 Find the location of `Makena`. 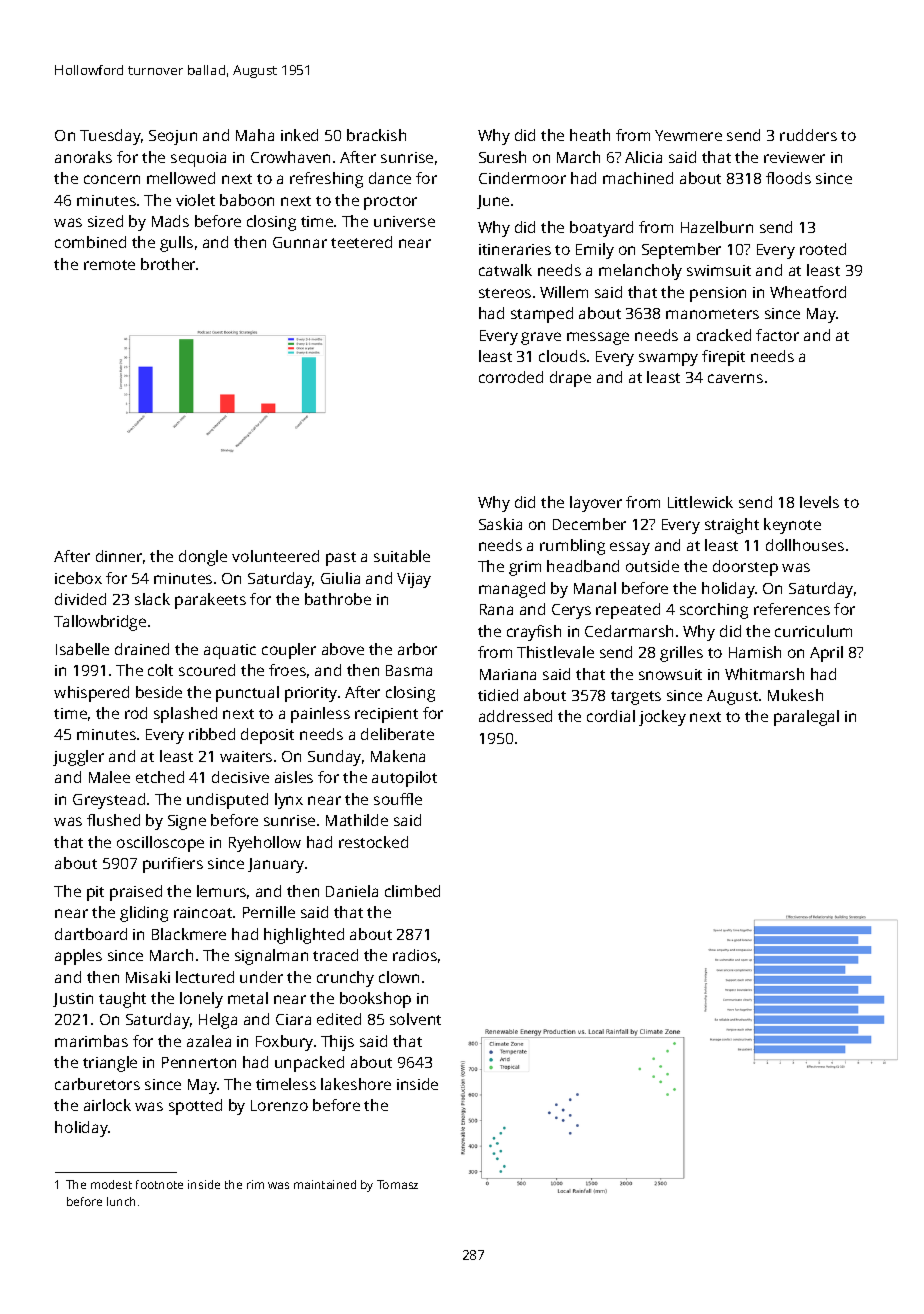

Makena is located at coordinates (398, 756).
